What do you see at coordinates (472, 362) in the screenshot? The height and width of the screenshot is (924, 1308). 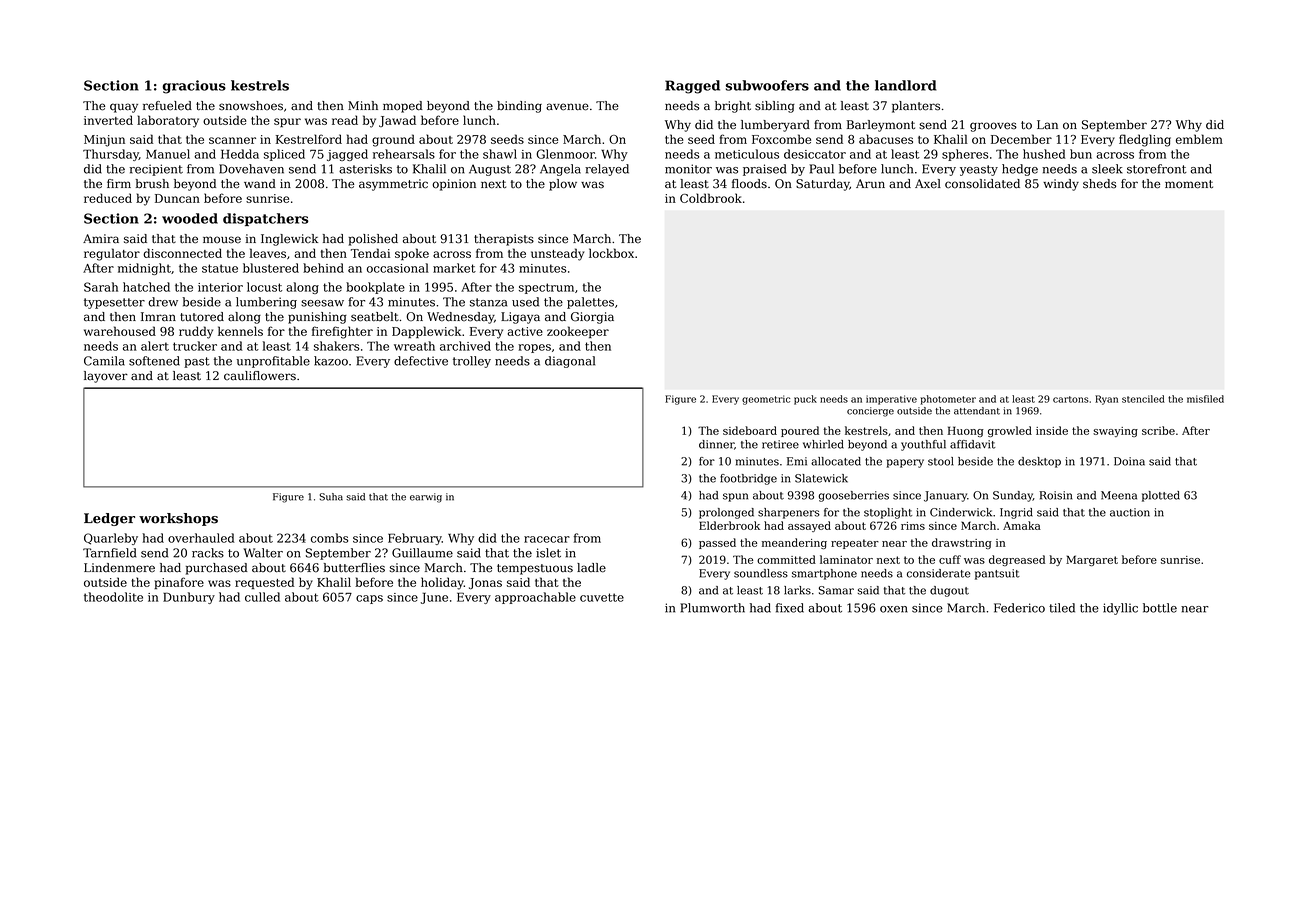 I see `trolley` at bounding box center [472, 362].
